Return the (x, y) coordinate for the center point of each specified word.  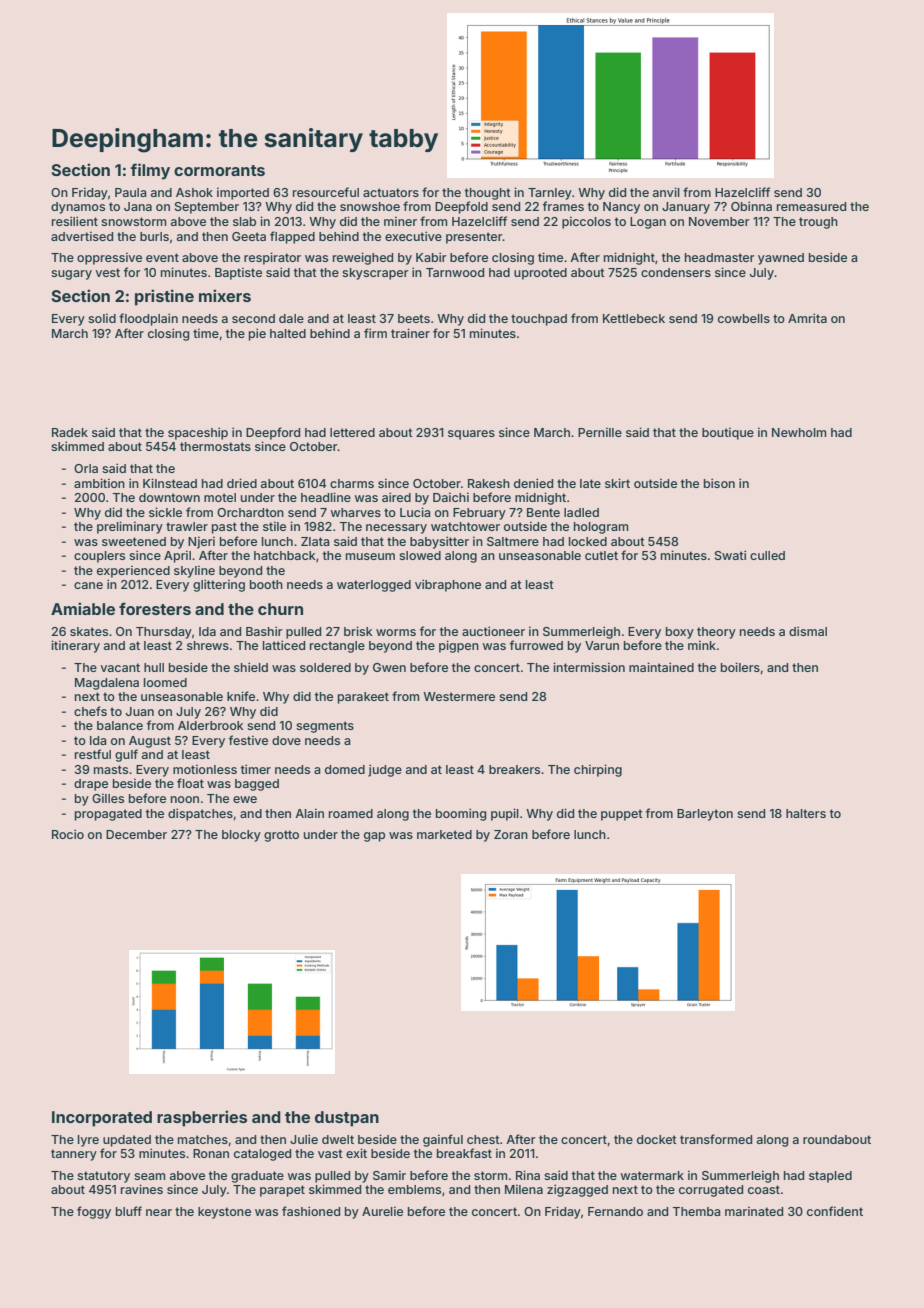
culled (767, 555)
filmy (150, 171)
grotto (281, 836)
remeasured (811, 206)
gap (374, 837)
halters (806, 813)
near (159, 1212)
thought (488, 194)
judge (385, 770)
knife (241, 696)
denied (533, 483)
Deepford (273, 433)
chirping (598, 770)
